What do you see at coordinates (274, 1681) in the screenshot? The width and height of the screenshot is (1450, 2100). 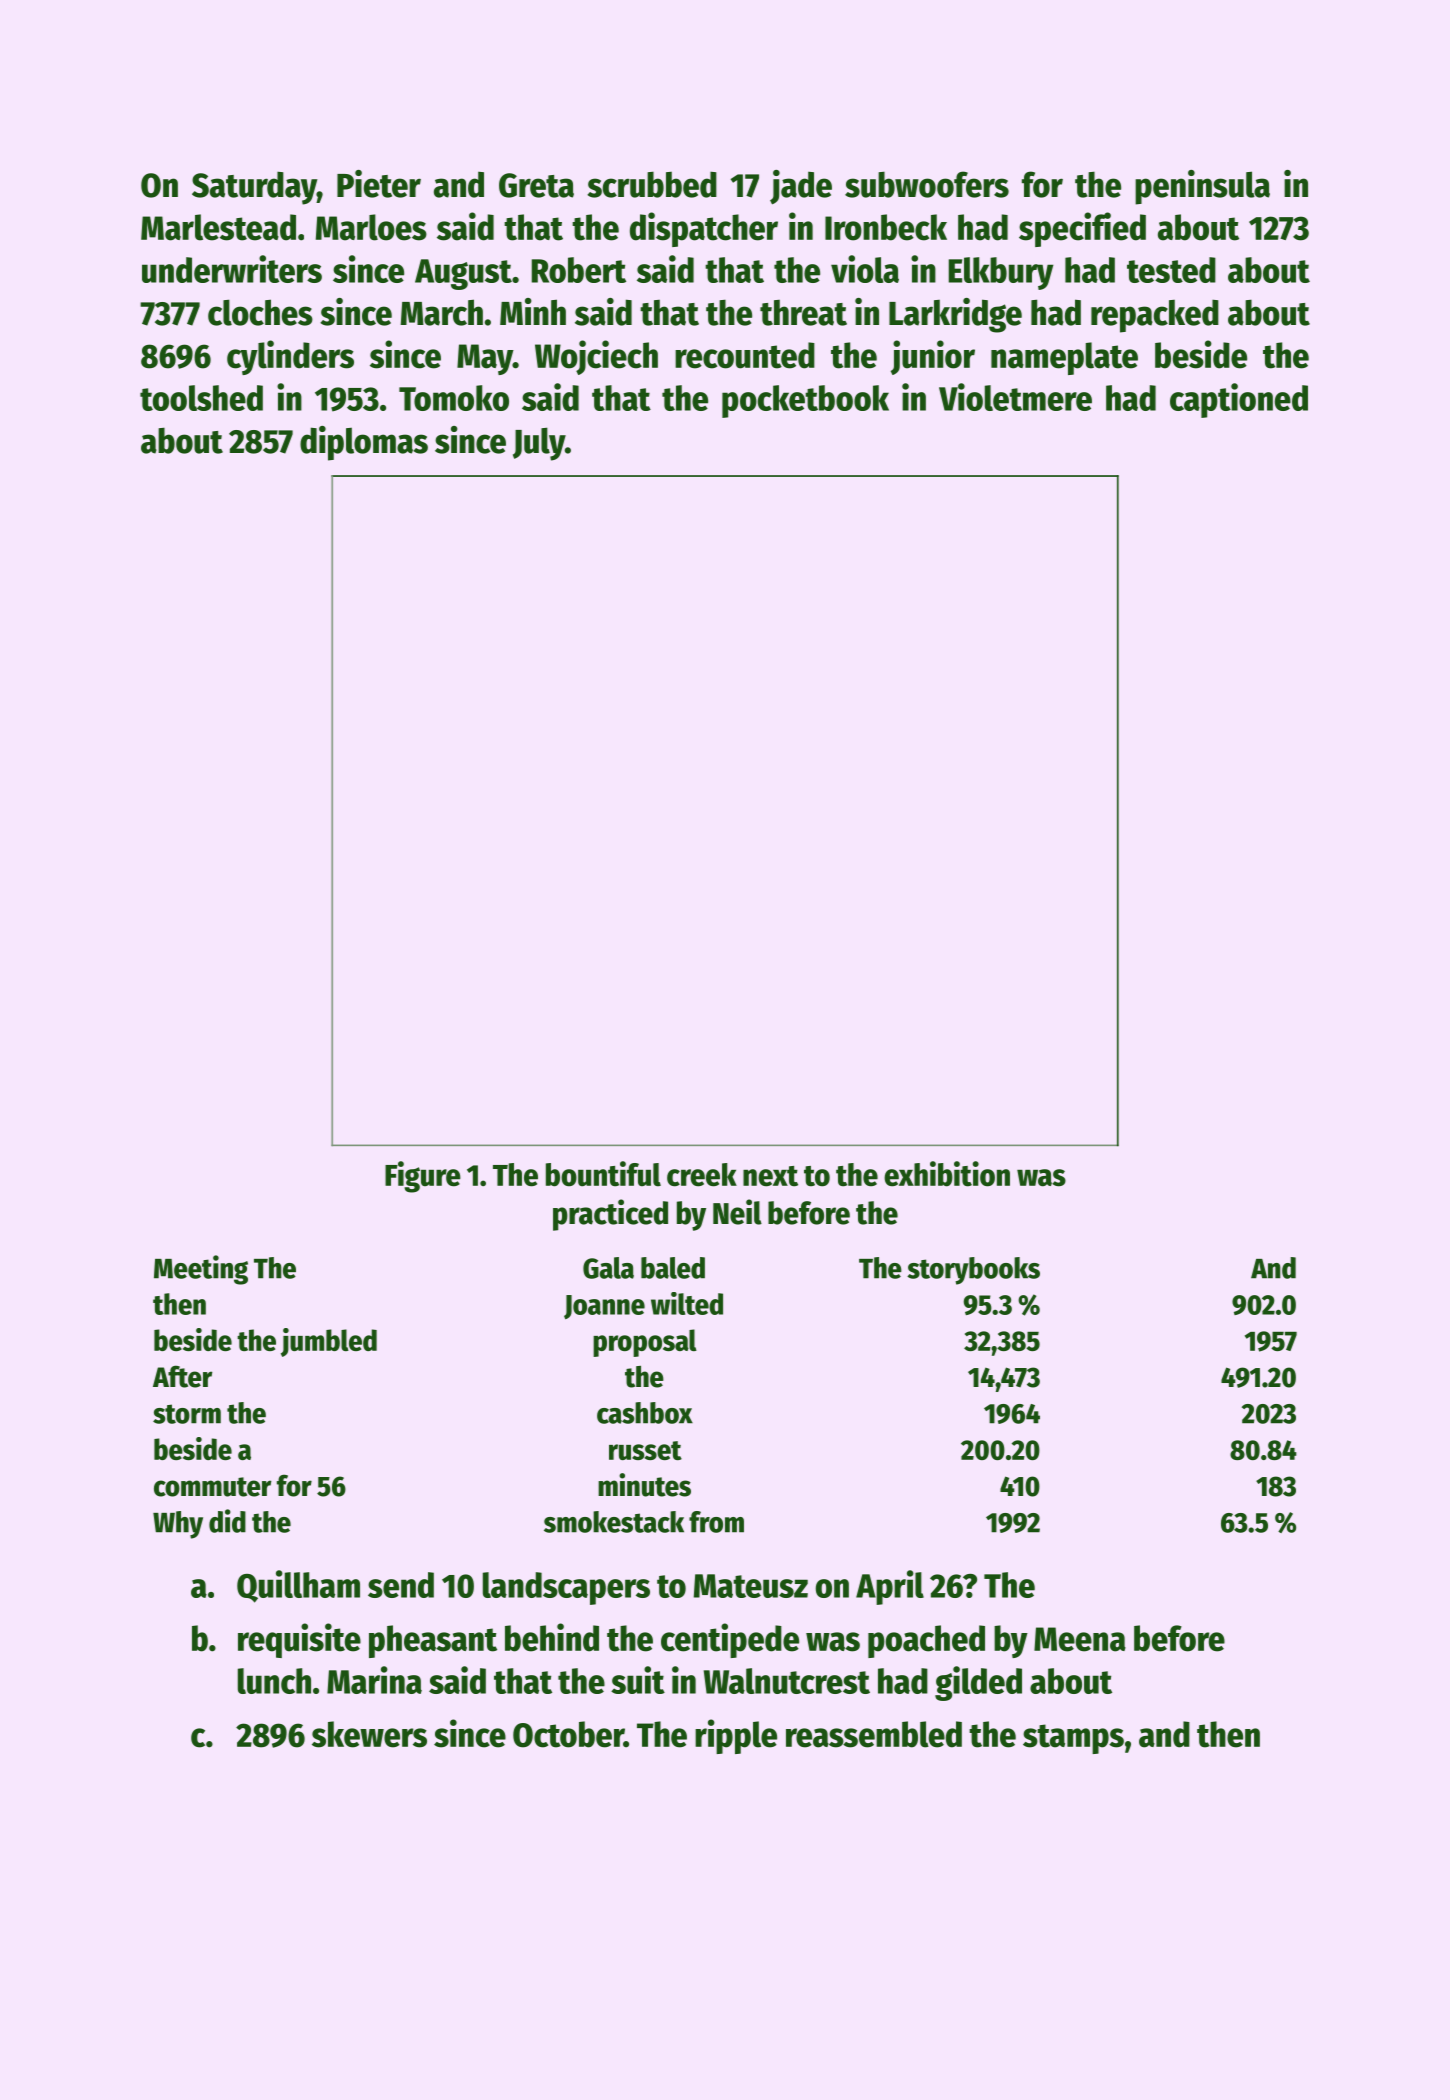 I see `lunch` at bounding box center [274, 1681].
